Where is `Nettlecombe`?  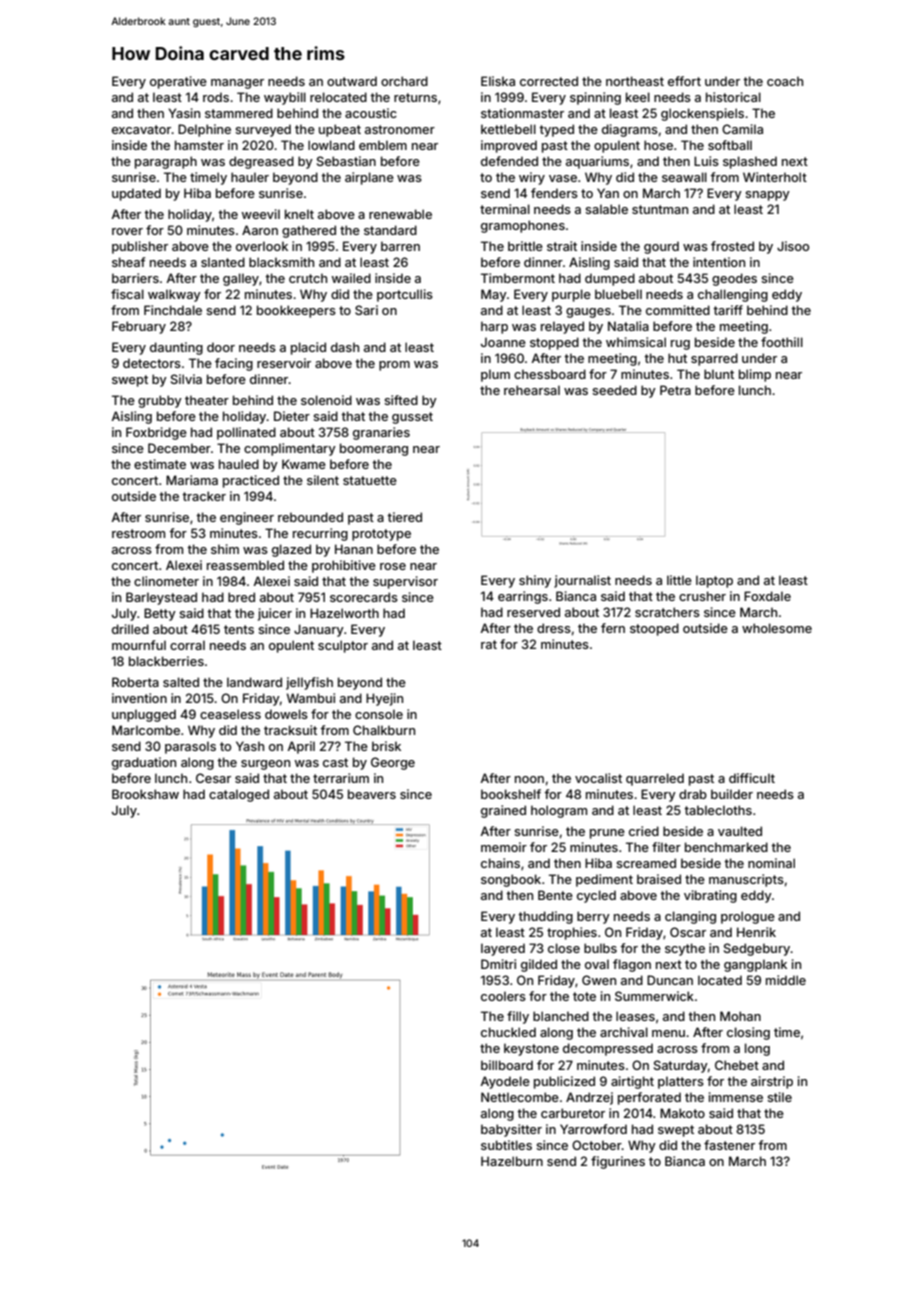
Nettlecombe is located at coordinates (520, 1097).
